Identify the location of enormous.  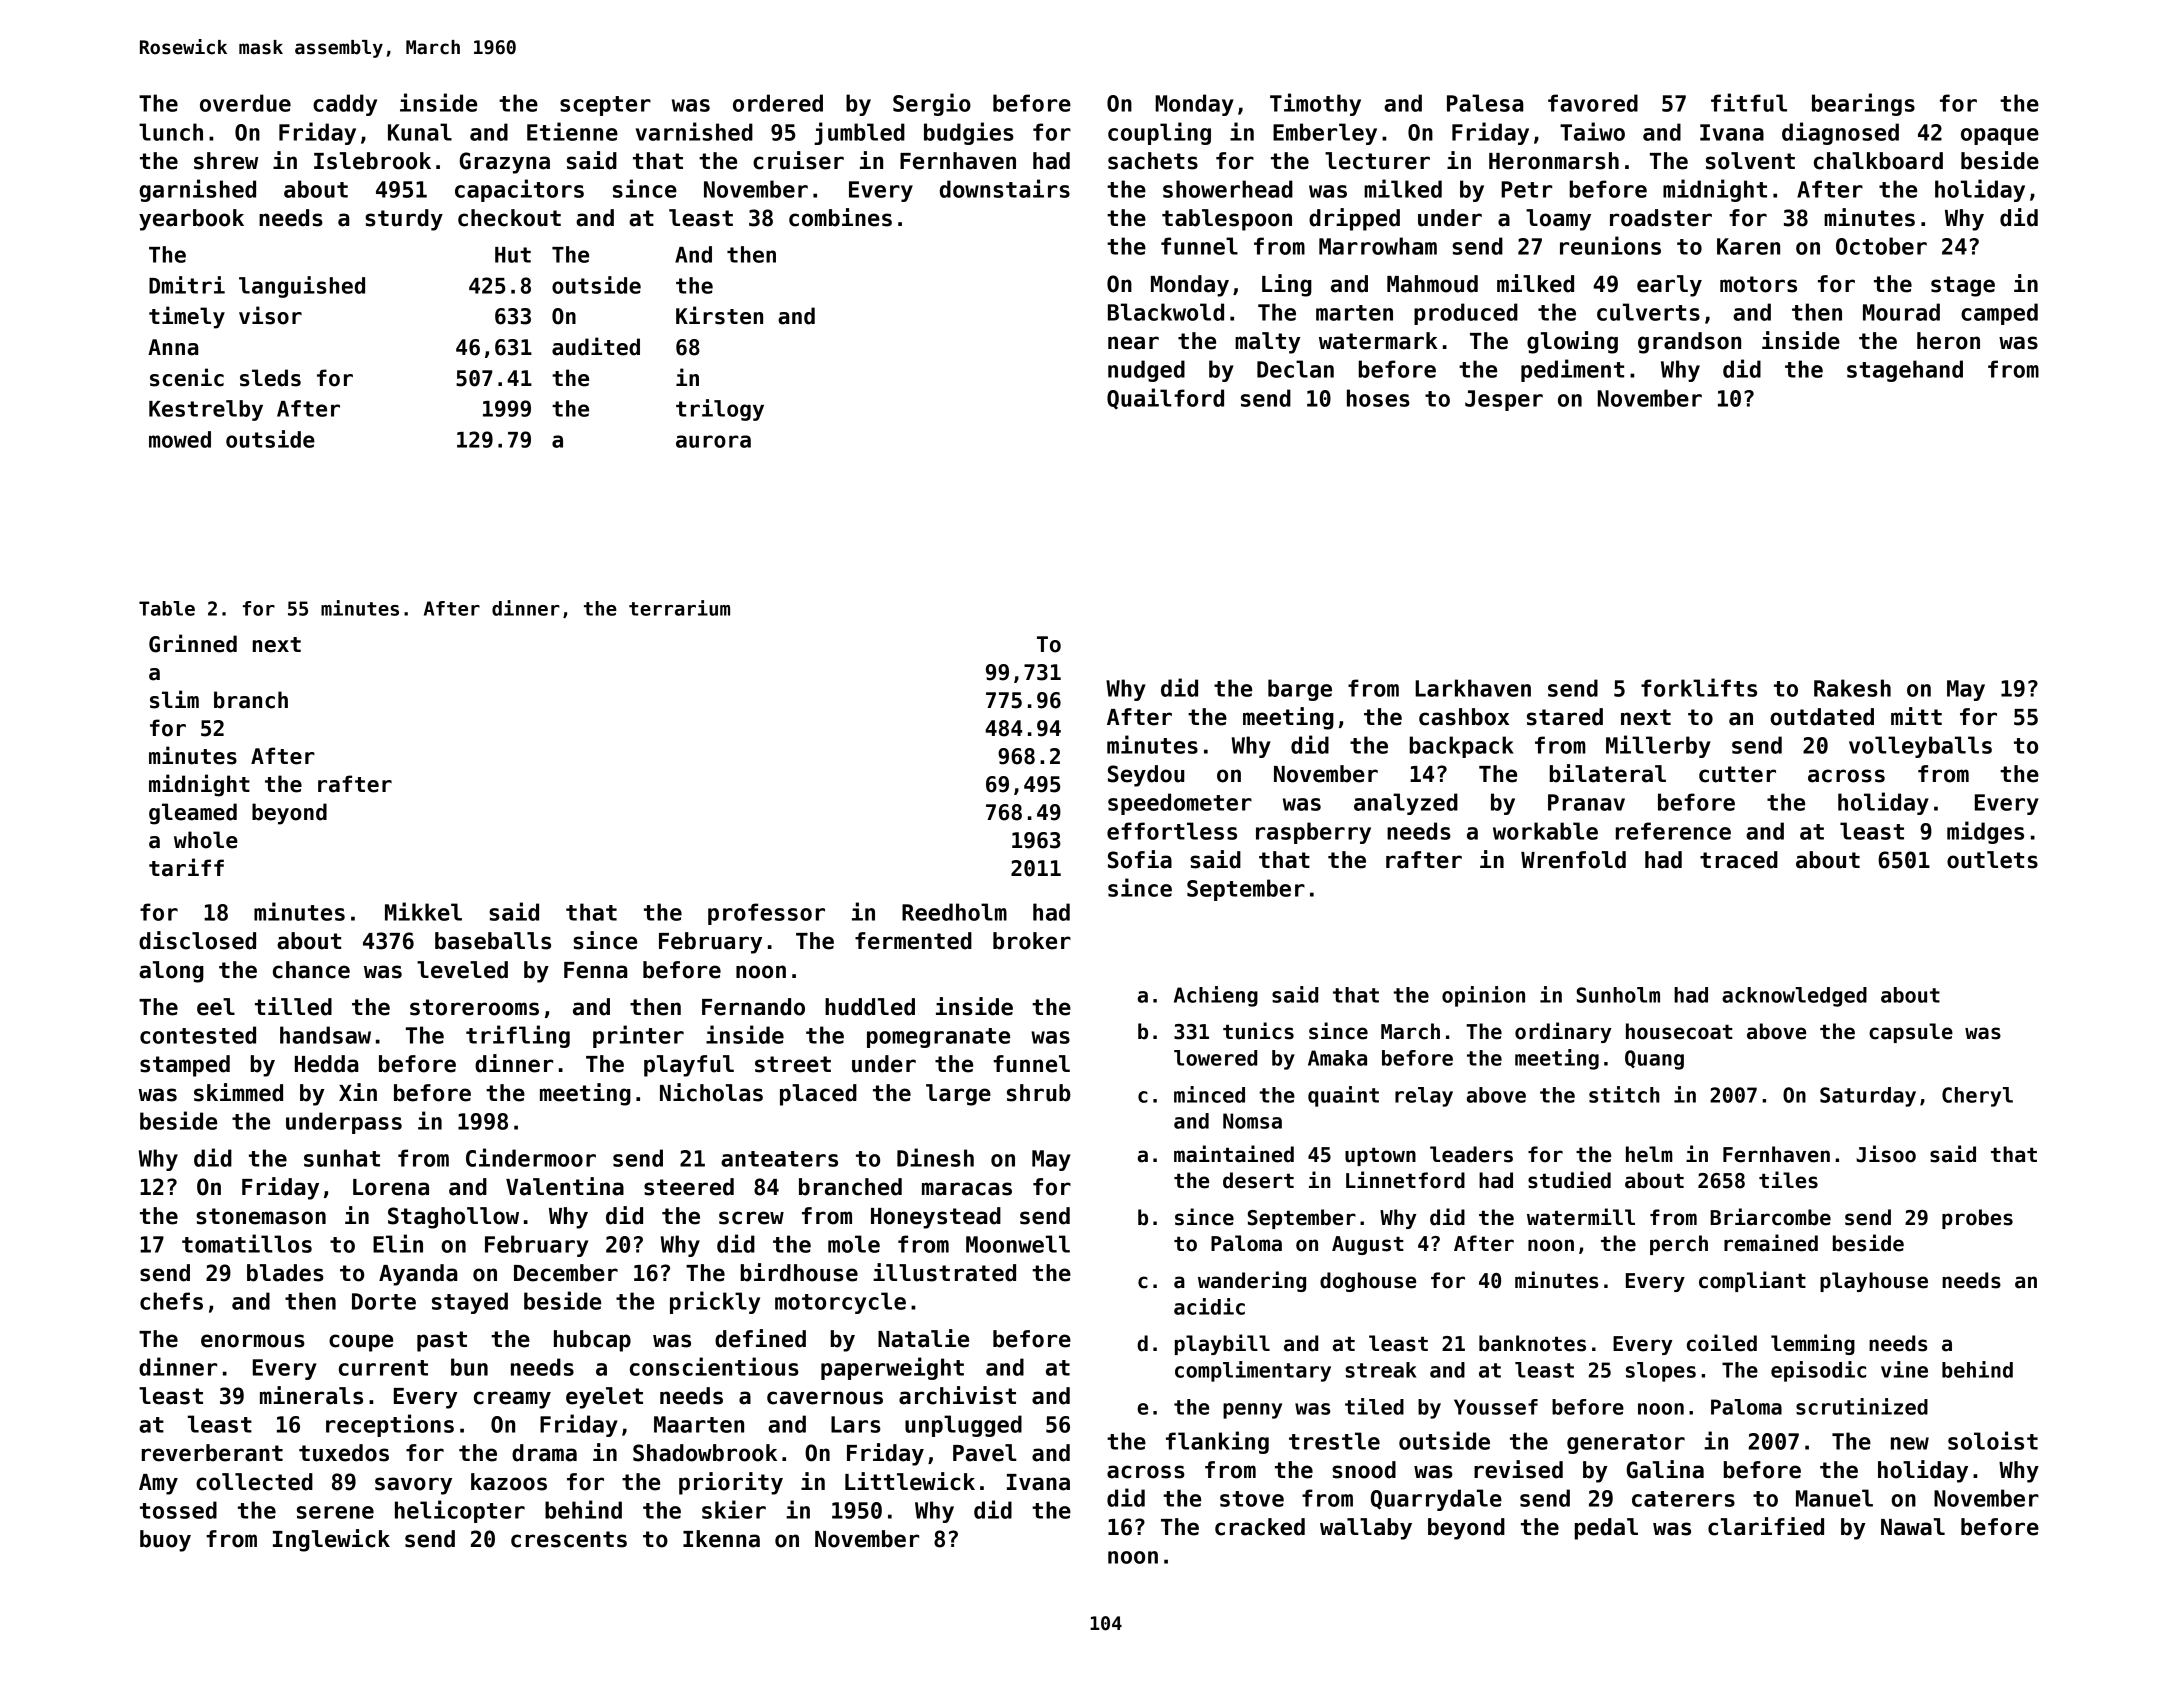
(253, 1341).
